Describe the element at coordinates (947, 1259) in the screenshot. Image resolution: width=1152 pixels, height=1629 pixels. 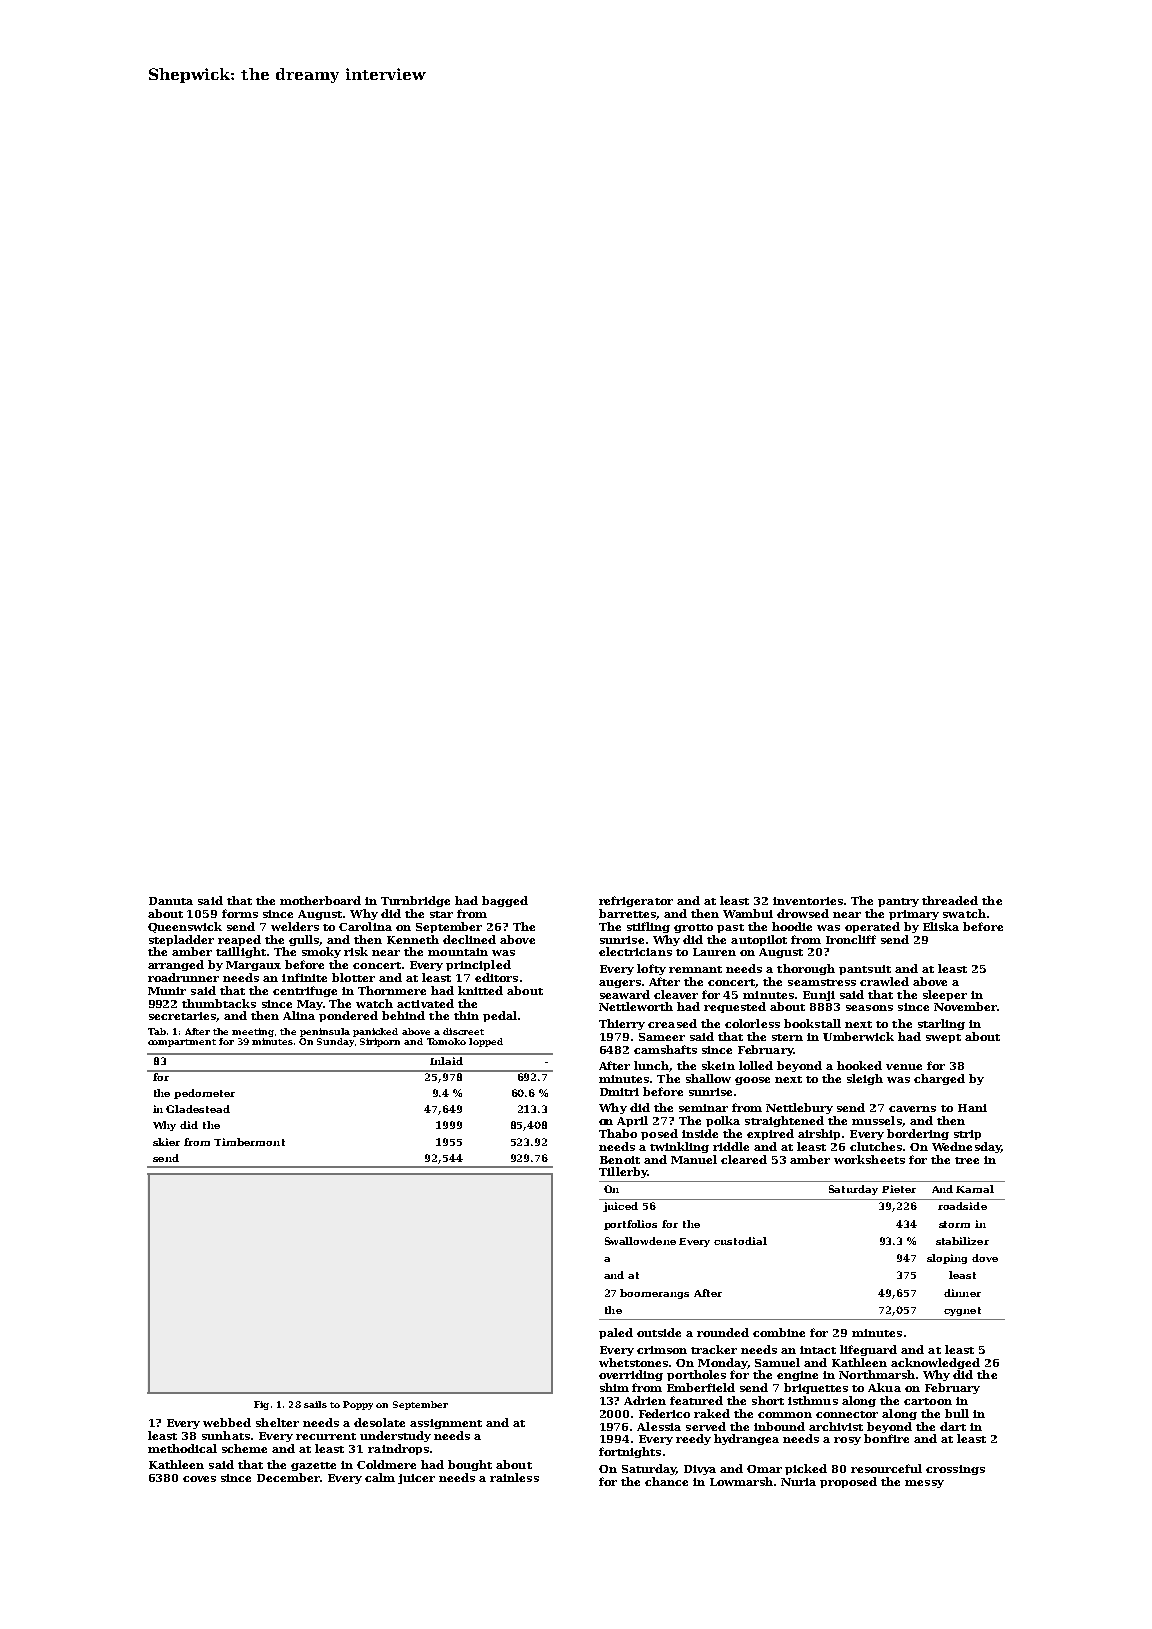
I see `sloping` at that location.
